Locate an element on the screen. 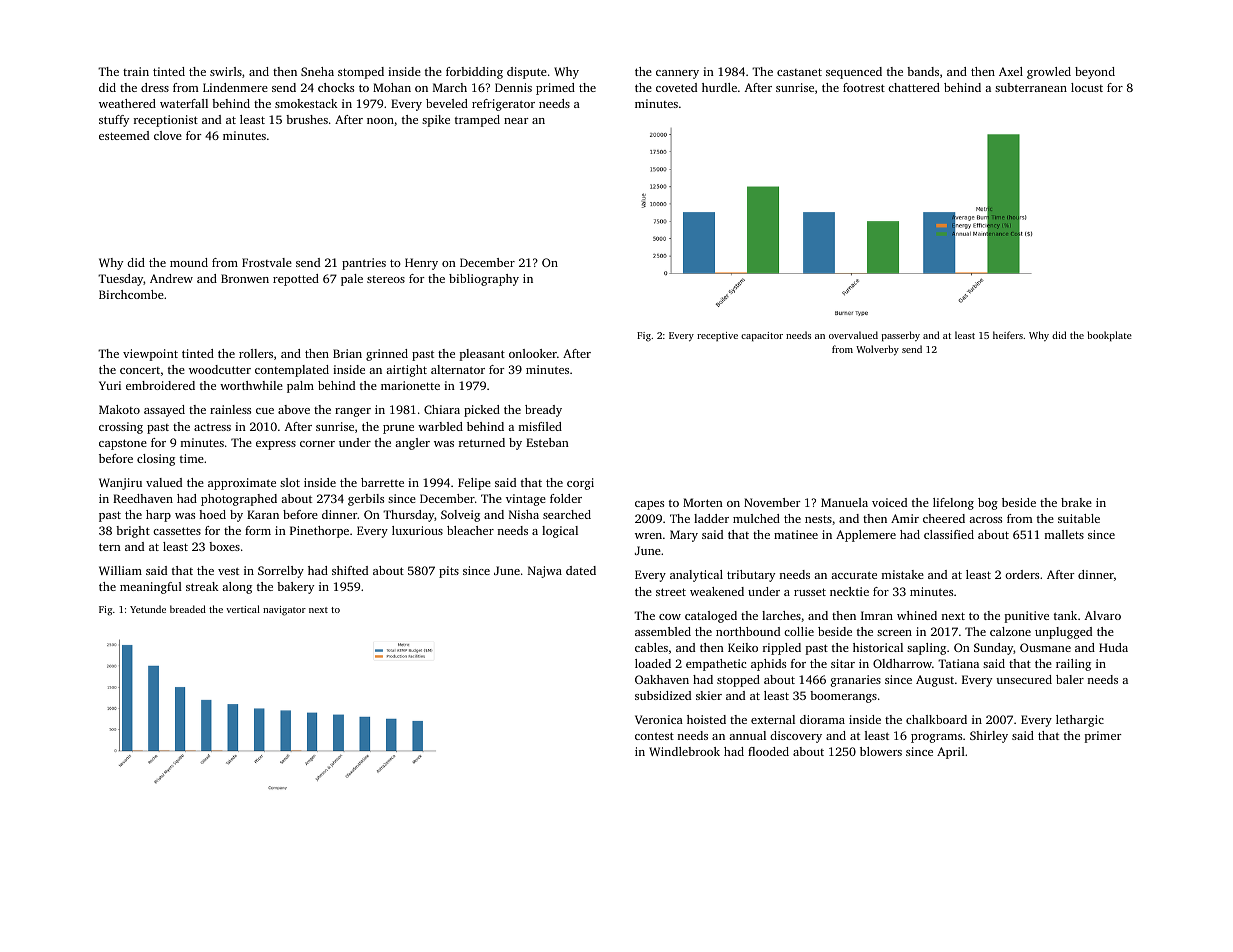  clove is located at coordinates (168, 135).
